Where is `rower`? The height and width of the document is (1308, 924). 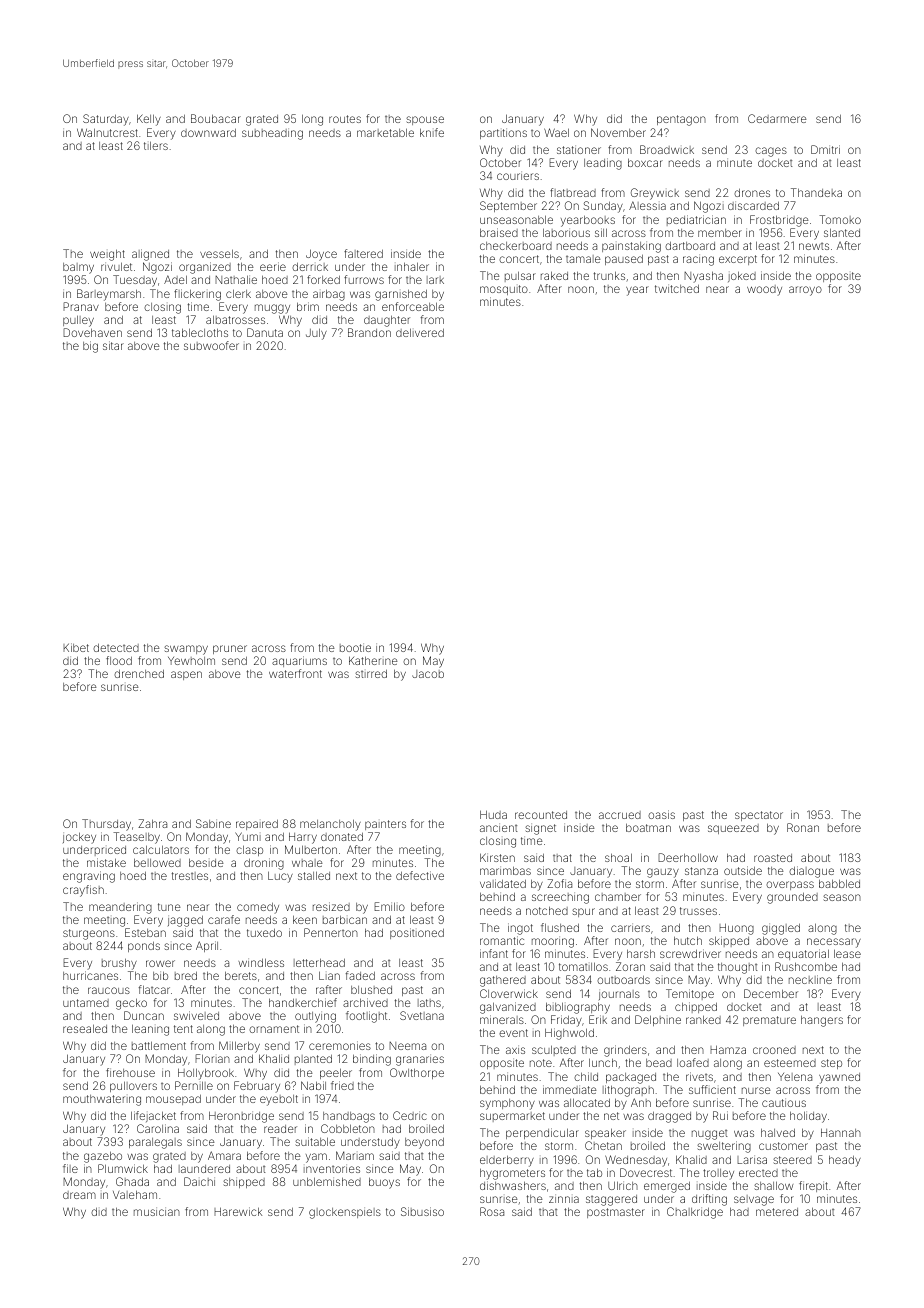 rower is located at coordinates (160, 963).
